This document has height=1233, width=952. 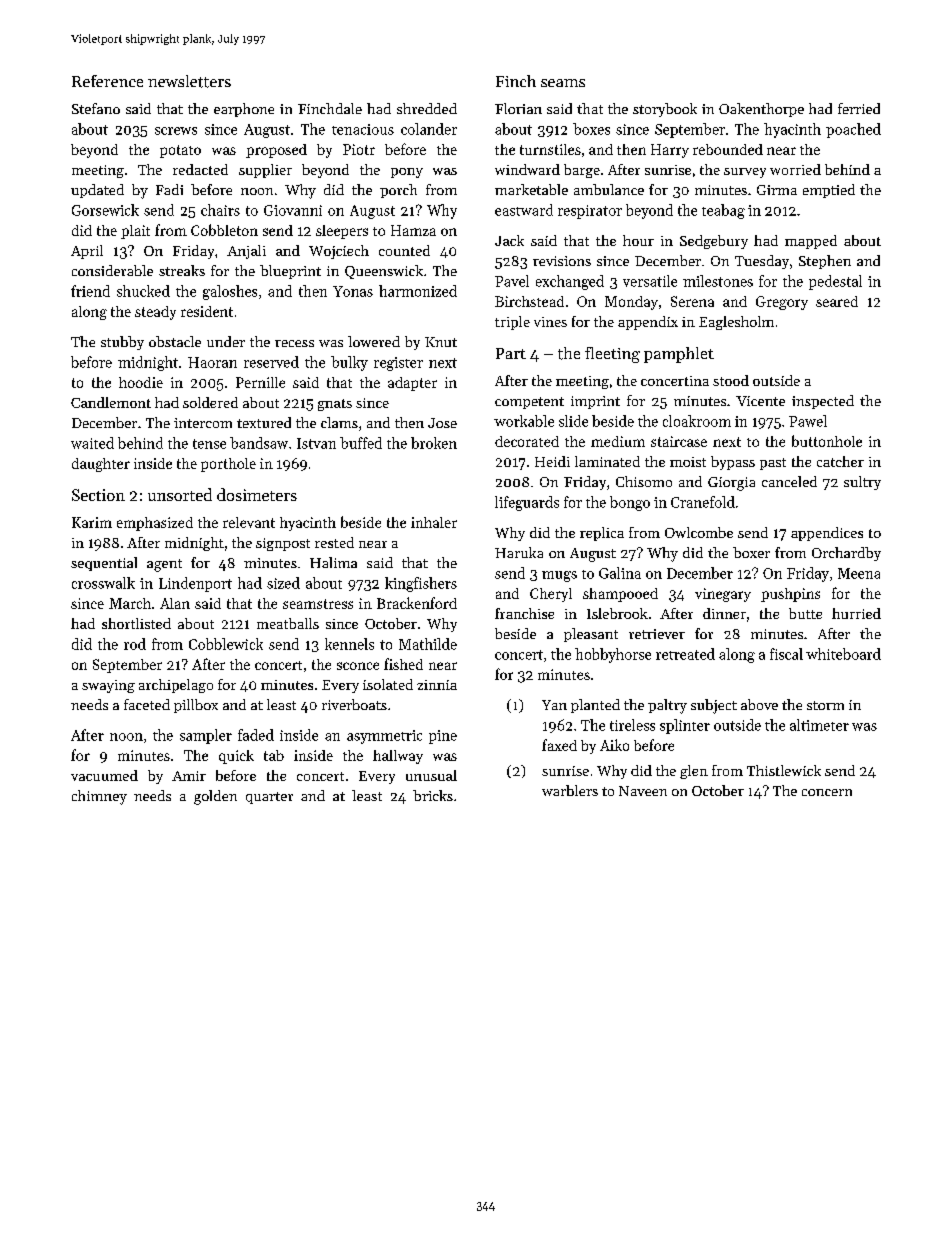 What do you see at coordinates (433, 795) in the document?
I see `bricks` at bounding box center [433, 795].
